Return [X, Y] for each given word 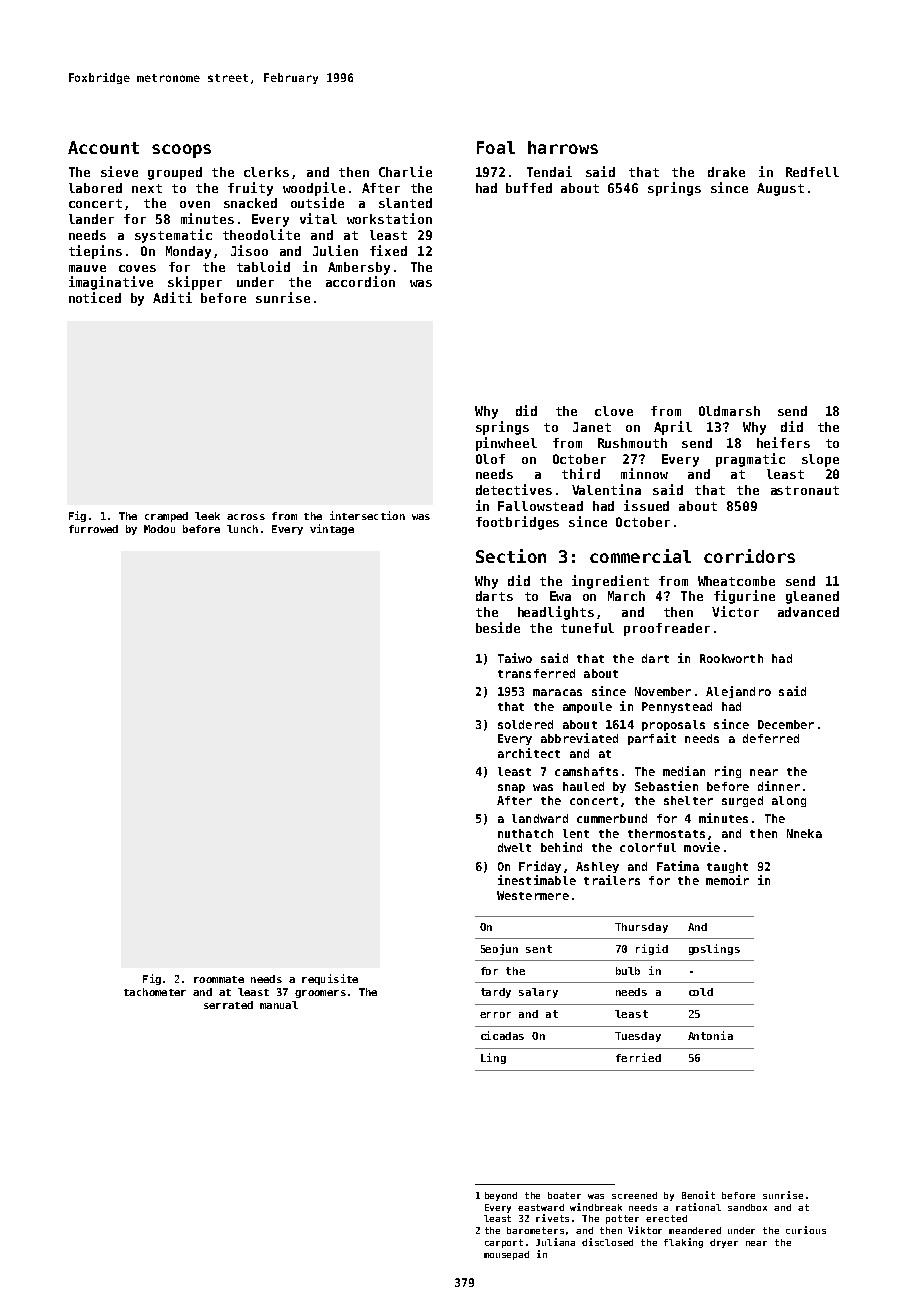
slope [820, 460]
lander [91, 219]
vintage [332, 529]
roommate [219, 979]
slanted [405, 203]
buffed [529, 188]
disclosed [607, 1242]
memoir [727, 880]
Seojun [499, 949]
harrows [563, 147]
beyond [501, 1196]
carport [504, 1243]
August [780, 189]
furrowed [93, 529]
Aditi [172, 297]
